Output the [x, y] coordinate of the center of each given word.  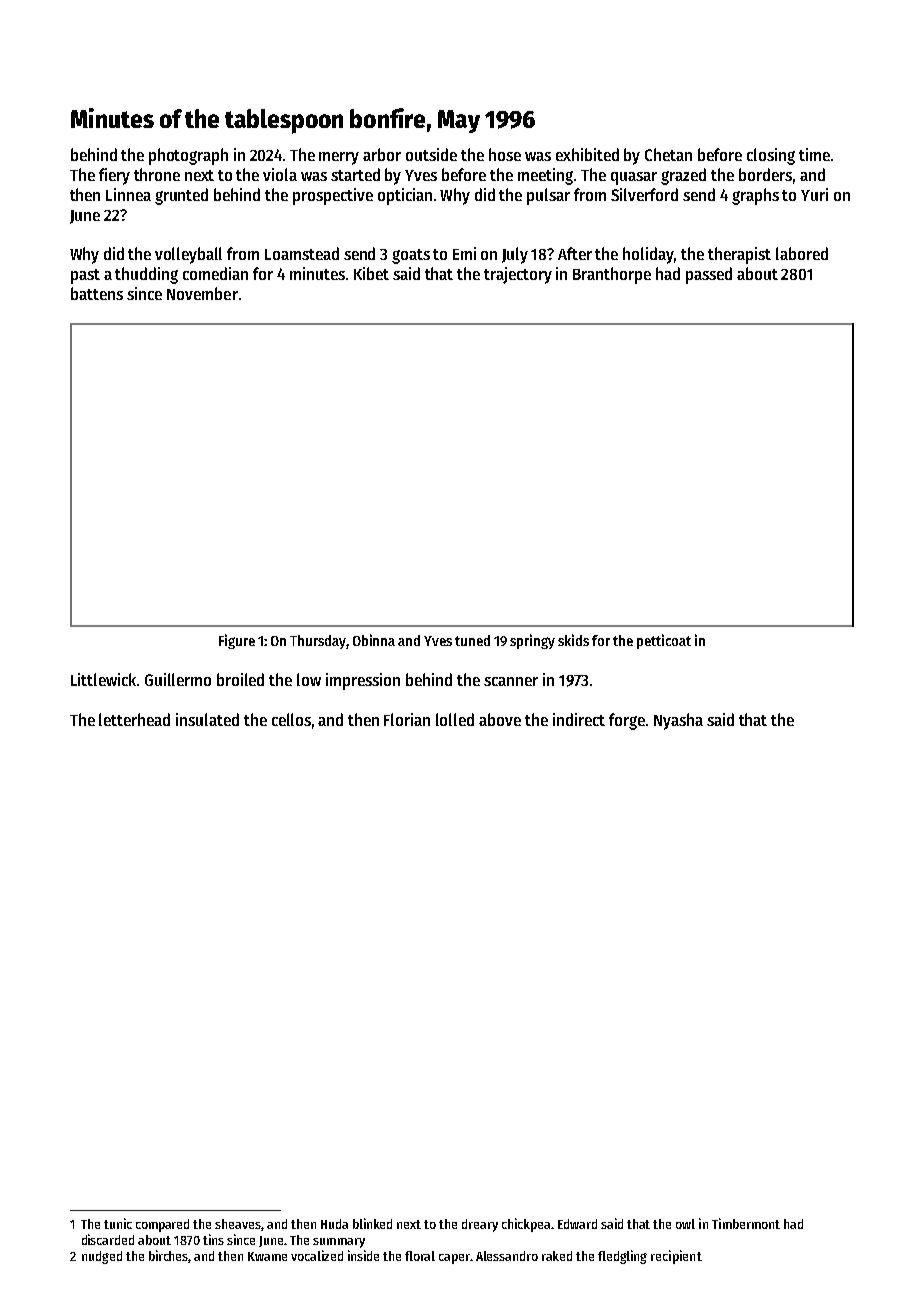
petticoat [664, 641]
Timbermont [746, 1223]
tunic [118, 1223]
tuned [472, 640]
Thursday [318, 642]
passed [709, 275]
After [575, 253]
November [202, 293]
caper [454, 1259]
